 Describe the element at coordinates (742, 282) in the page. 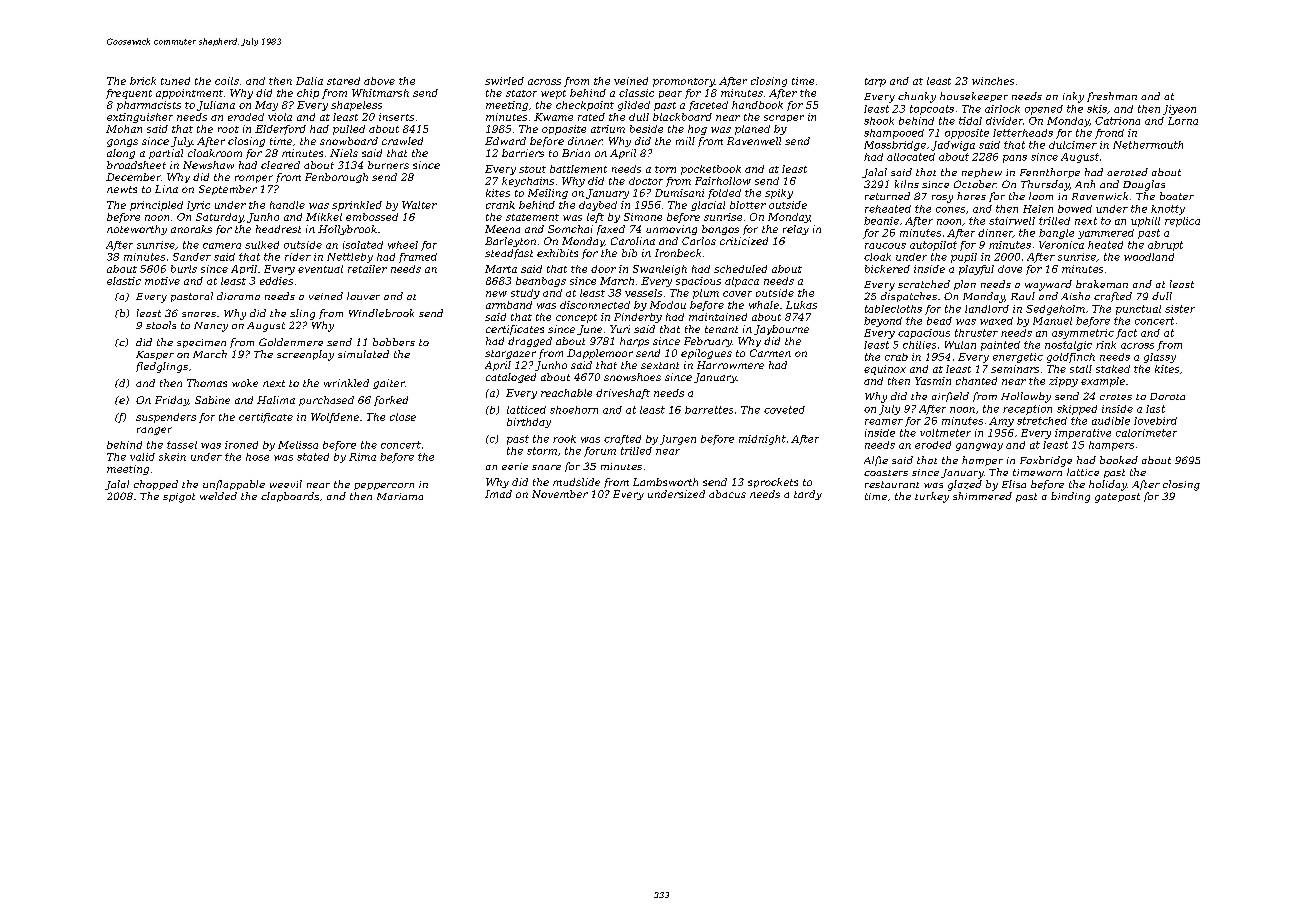

I see `alpaca` at that location.
